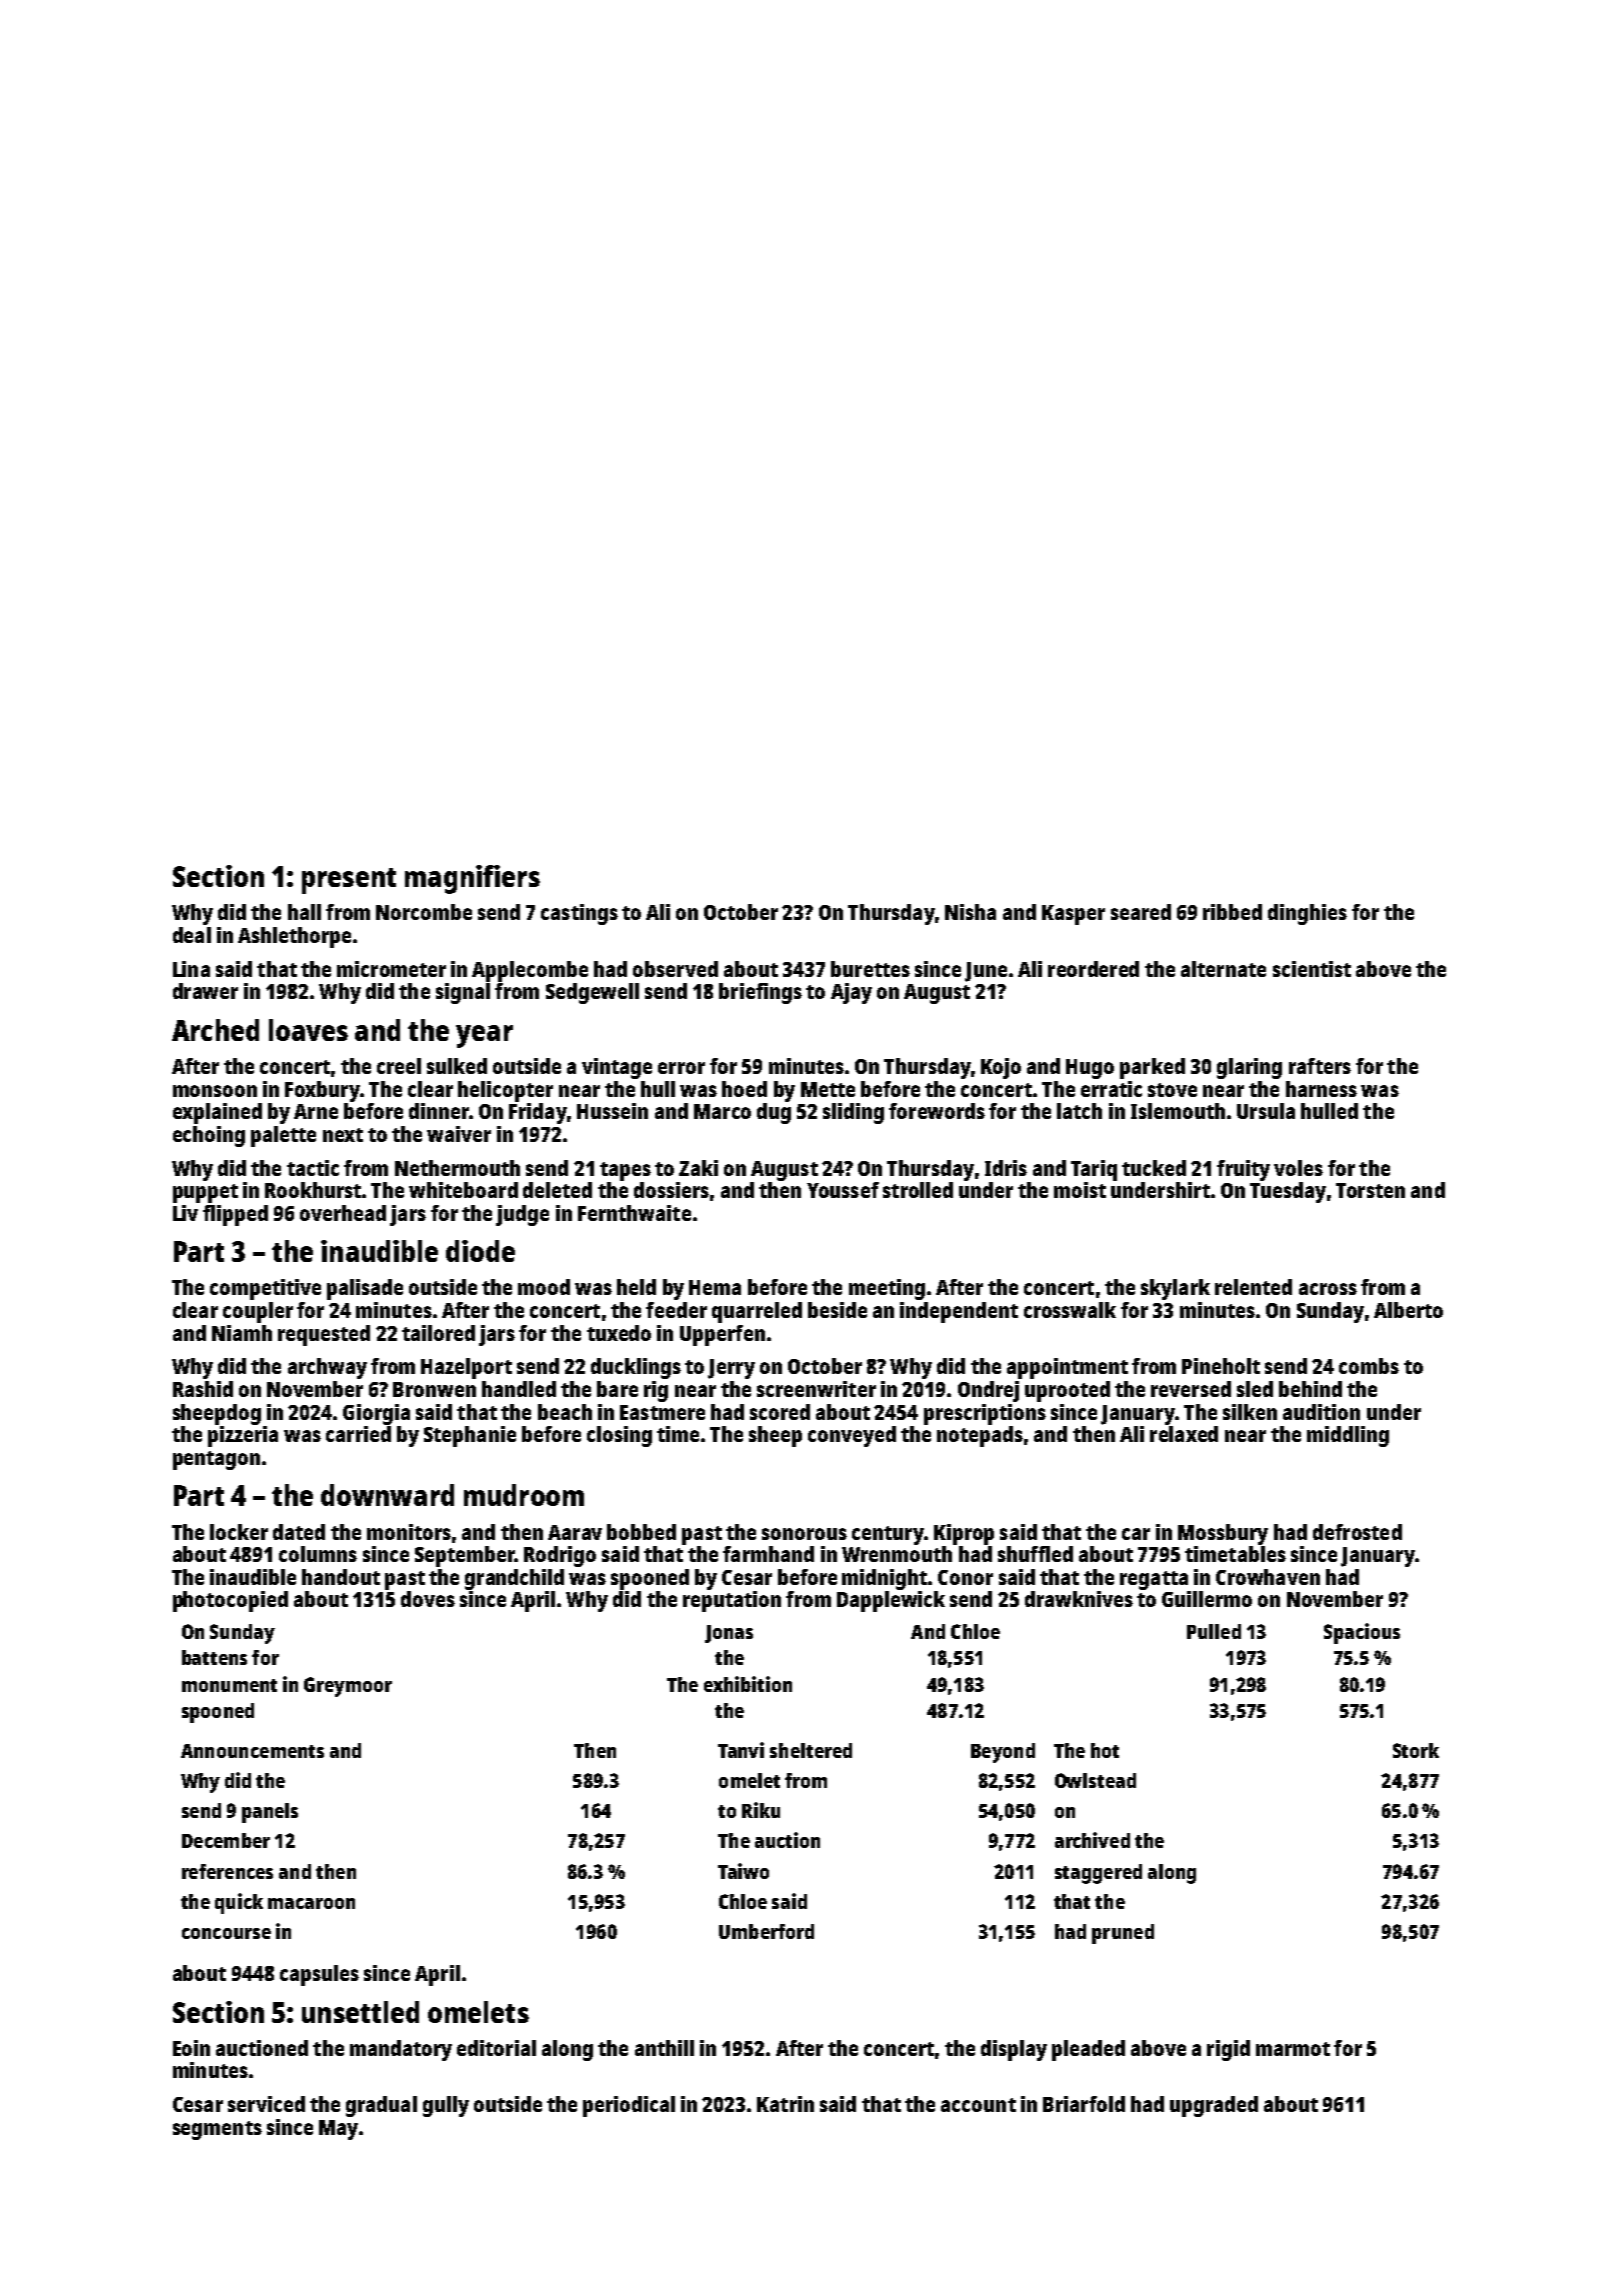  Describe the element at coordinates (1175, 1289) in the screenshot. I see `skylark` at that location.
